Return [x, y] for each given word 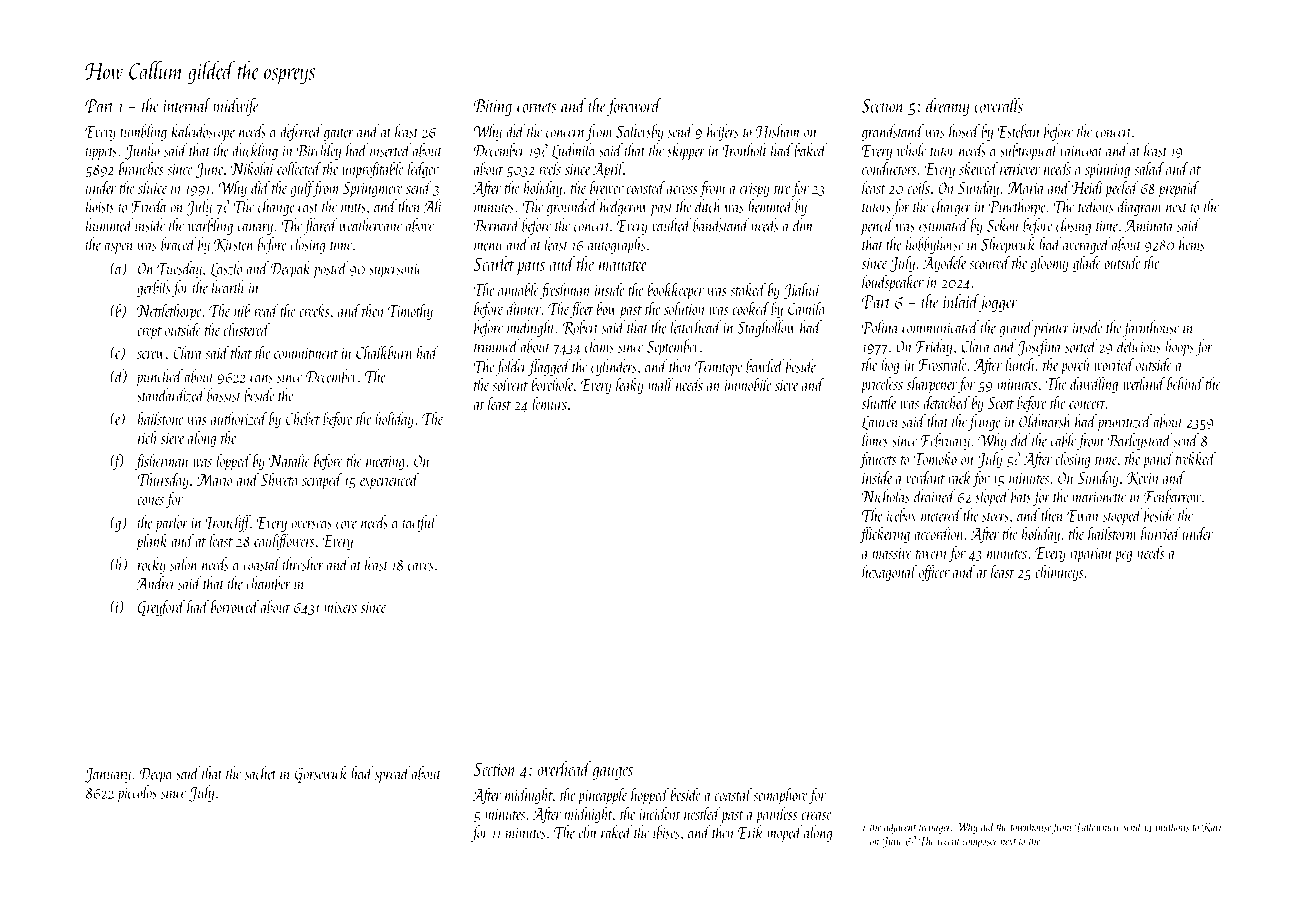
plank [152, 542]
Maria [1026, 188]
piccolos [137, 793]
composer [980, 843]
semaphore [780, 796]
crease [817, 816]
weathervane [370, 225]
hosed [964, 131]
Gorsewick [321, 774]
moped [785, 833]
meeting [385, 463]
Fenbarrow [1172, 496]
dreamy [947, 107]
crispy [755, 190]
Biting [492, 108]
